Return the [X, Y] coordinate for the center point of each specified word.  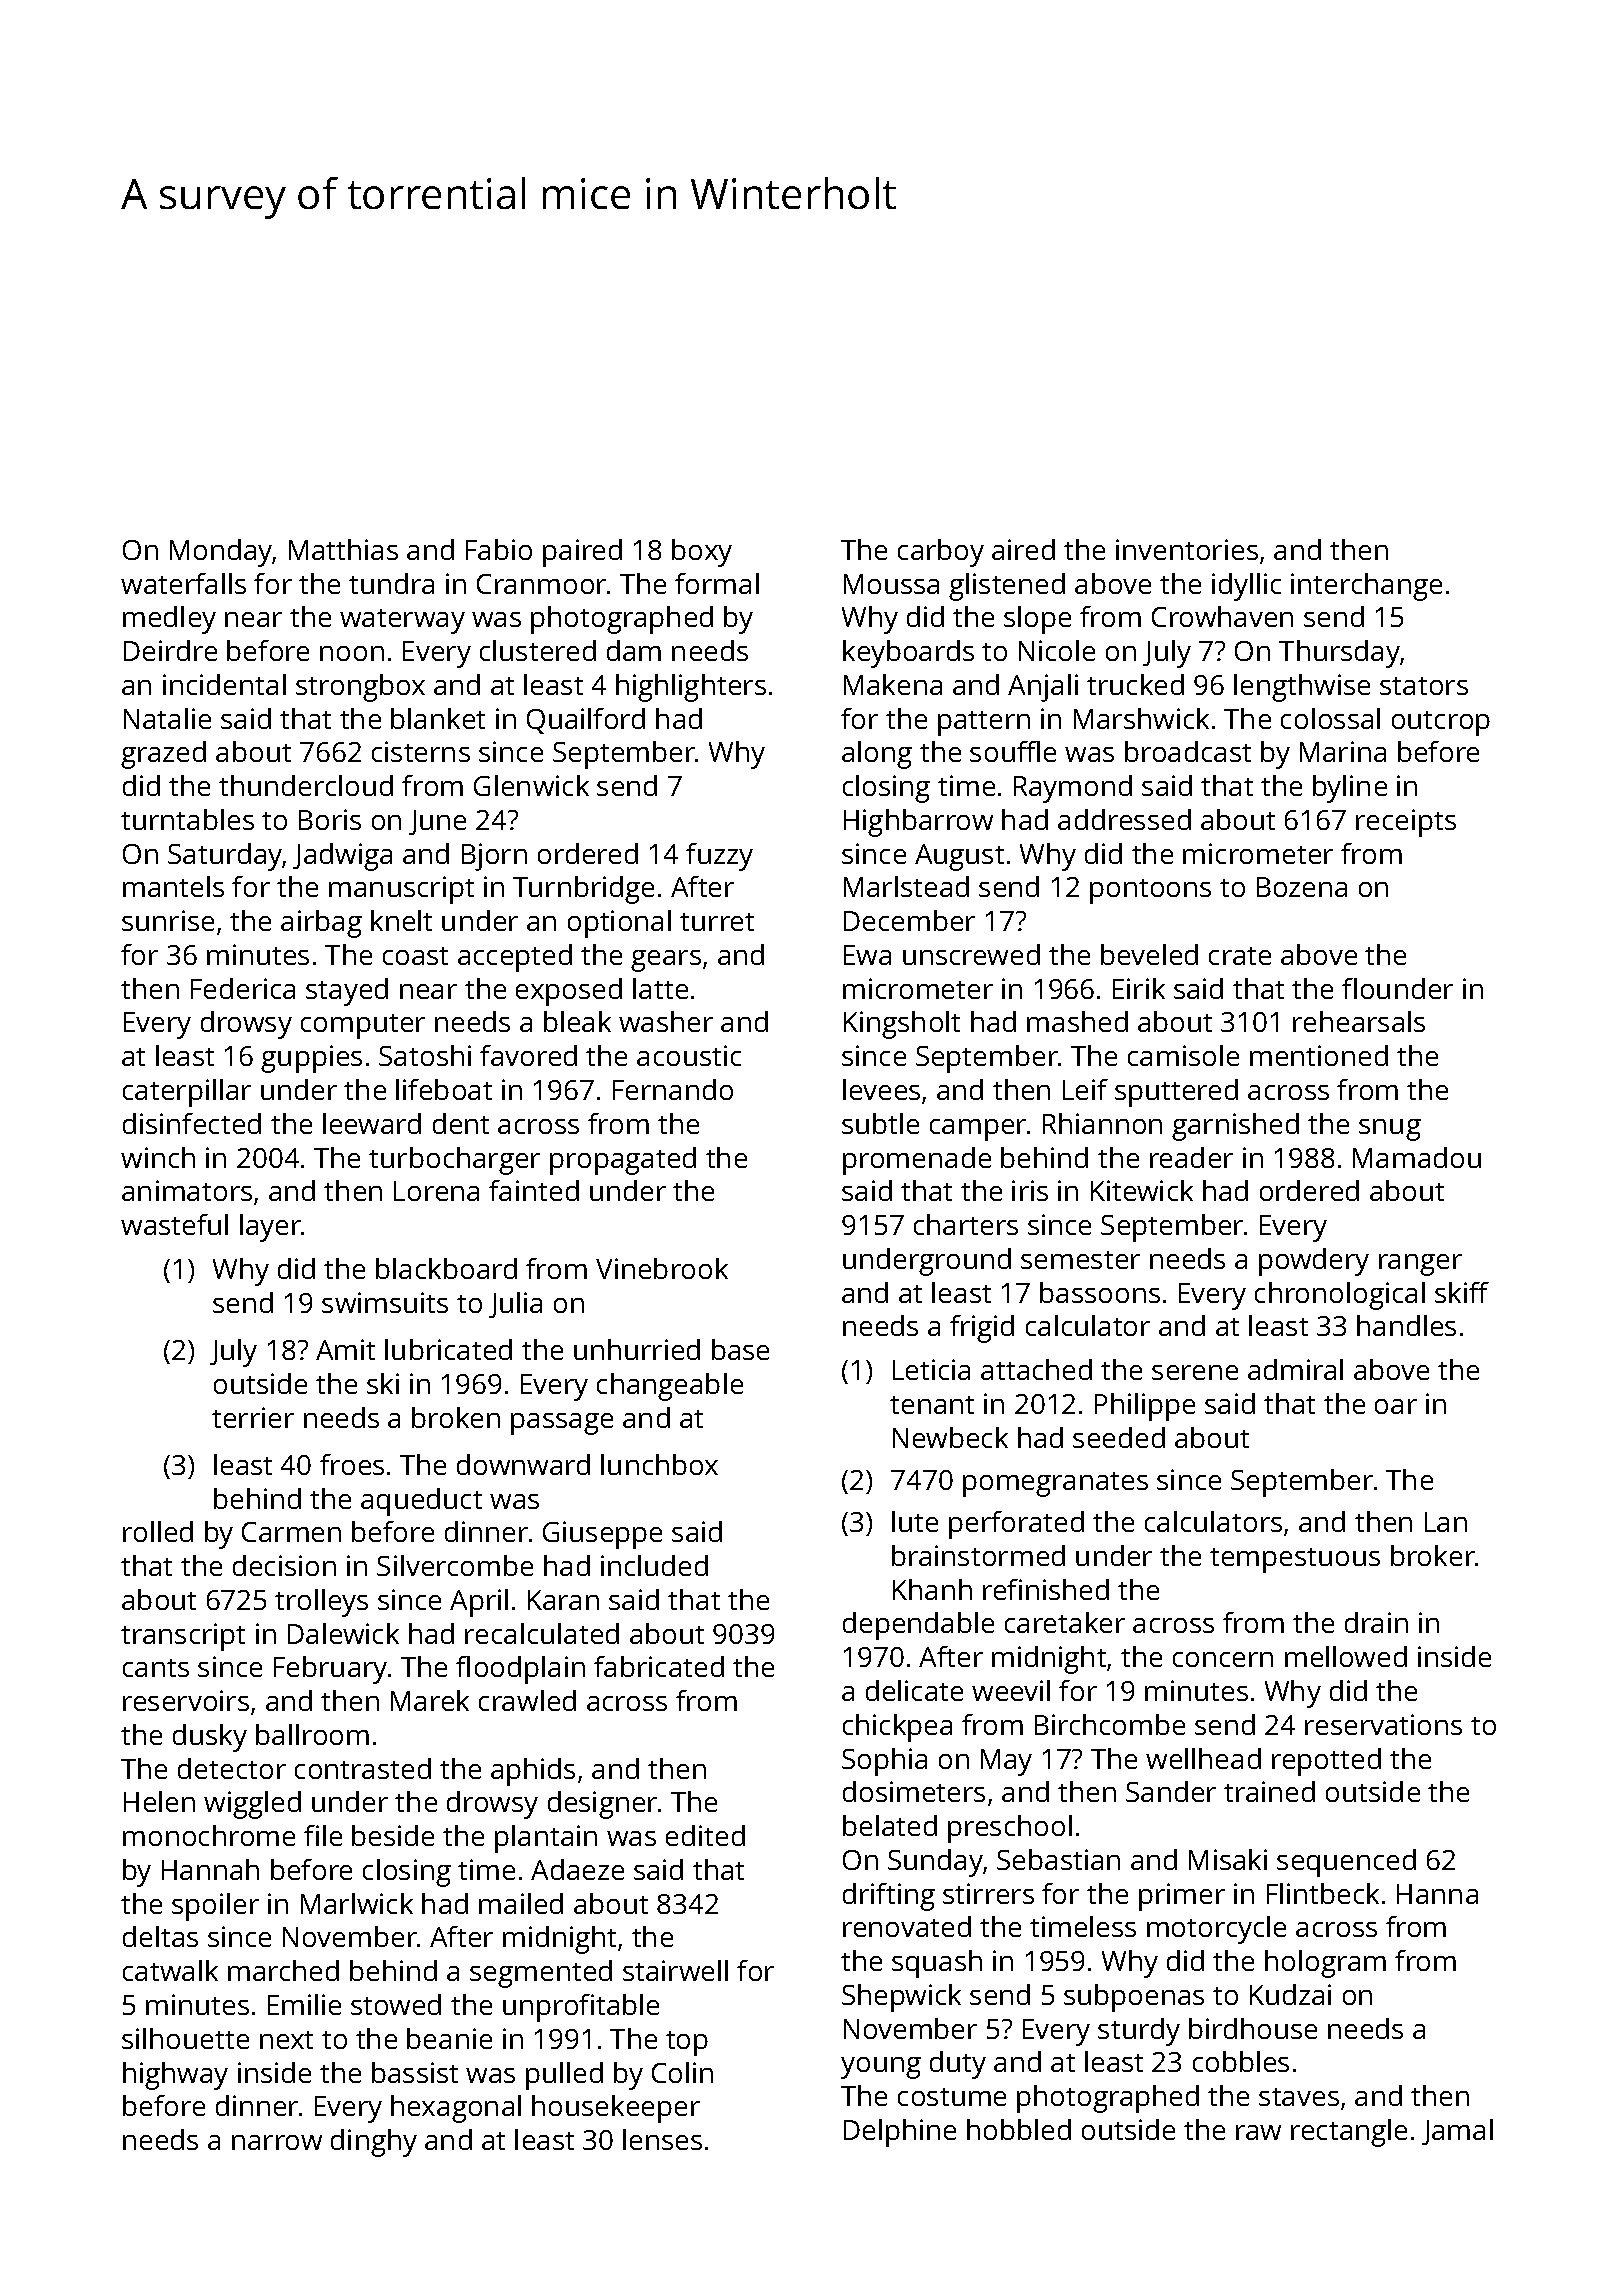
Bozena [1302, 887]
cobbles [1241, 2061]
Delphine [900, 2133]
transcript [183, 1637]
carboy [941, 553]
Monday [221, 553]
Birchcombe [1110, 1724]
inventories [1187, 549]
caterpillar [187, 1093]
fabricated [659, 1666]
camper [978, 1130]
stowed [396, 2004]
